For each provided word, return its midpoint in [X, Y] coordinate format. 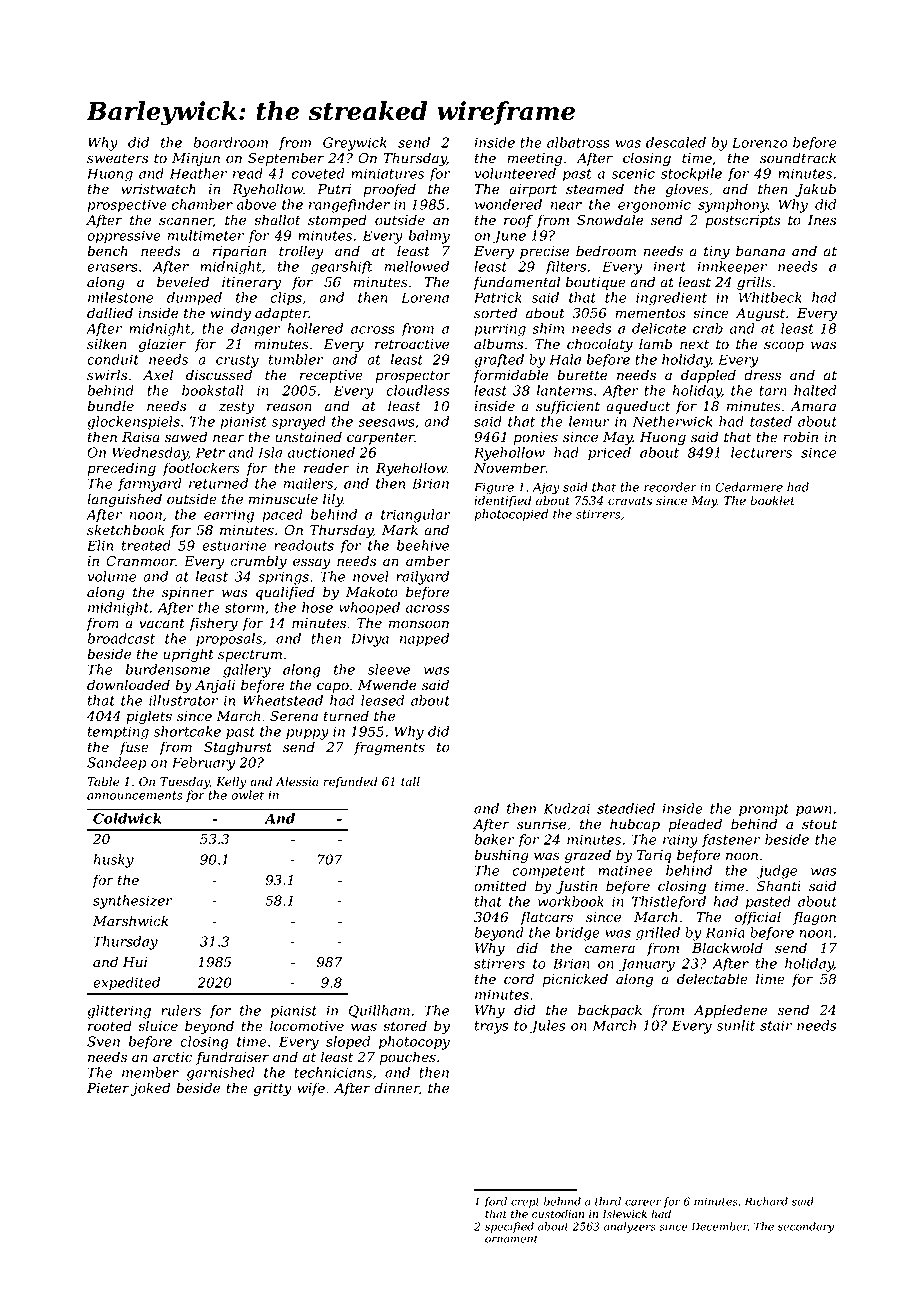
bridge [578, 934]
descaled [676, 142]
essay [311, 563]
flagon [814, 918]
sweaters [117, 158]
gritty [272, 1089]
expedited [126, 984]
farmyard [150, 485]
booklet [772, 501]
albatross [578, 142]
